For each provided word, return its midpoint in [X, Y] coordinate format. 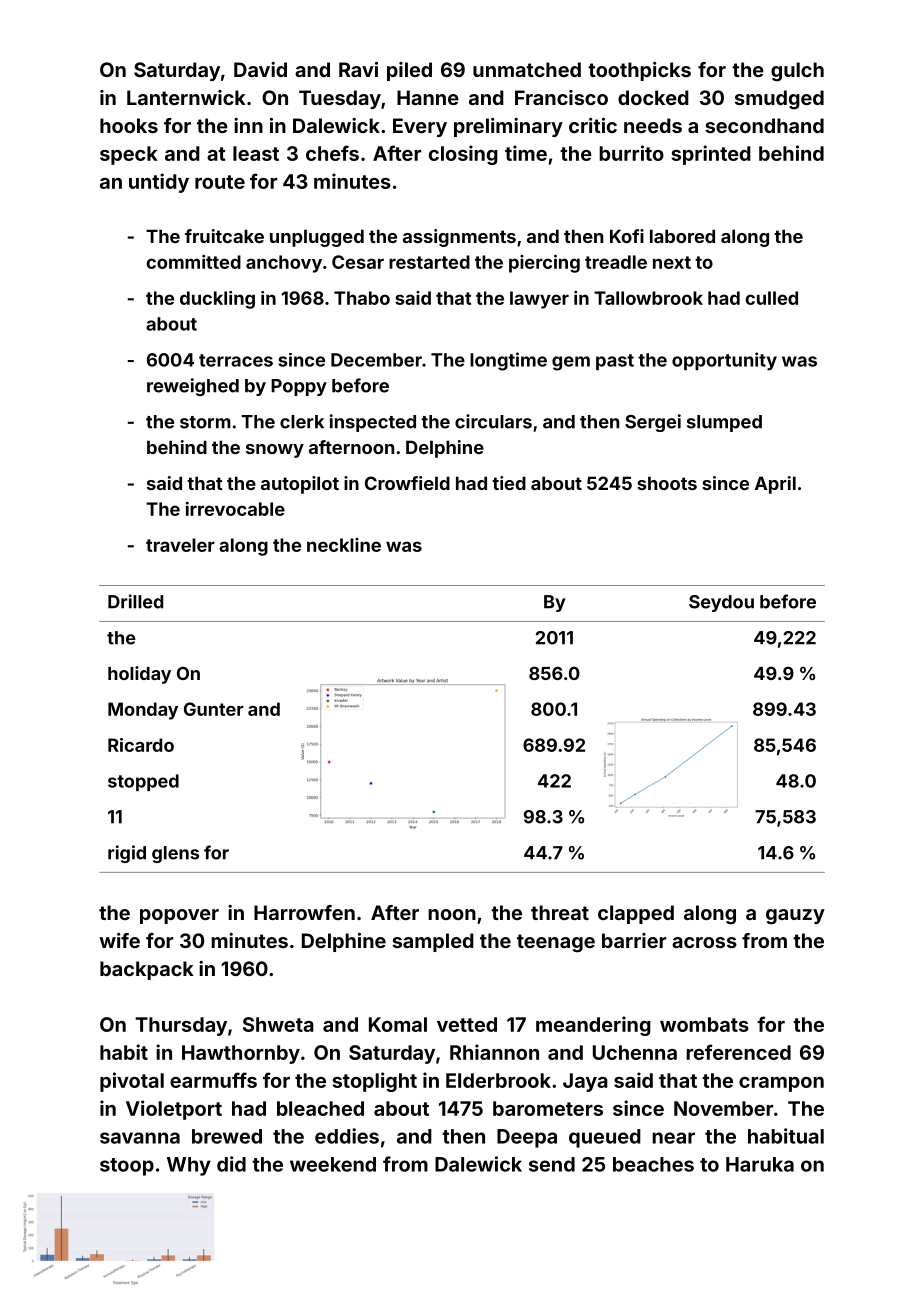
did [231, 1164]
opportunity [724, 361]
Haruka [760, 1164]
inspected [373, 423]
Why [189, 1166]
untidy [159, 183]
